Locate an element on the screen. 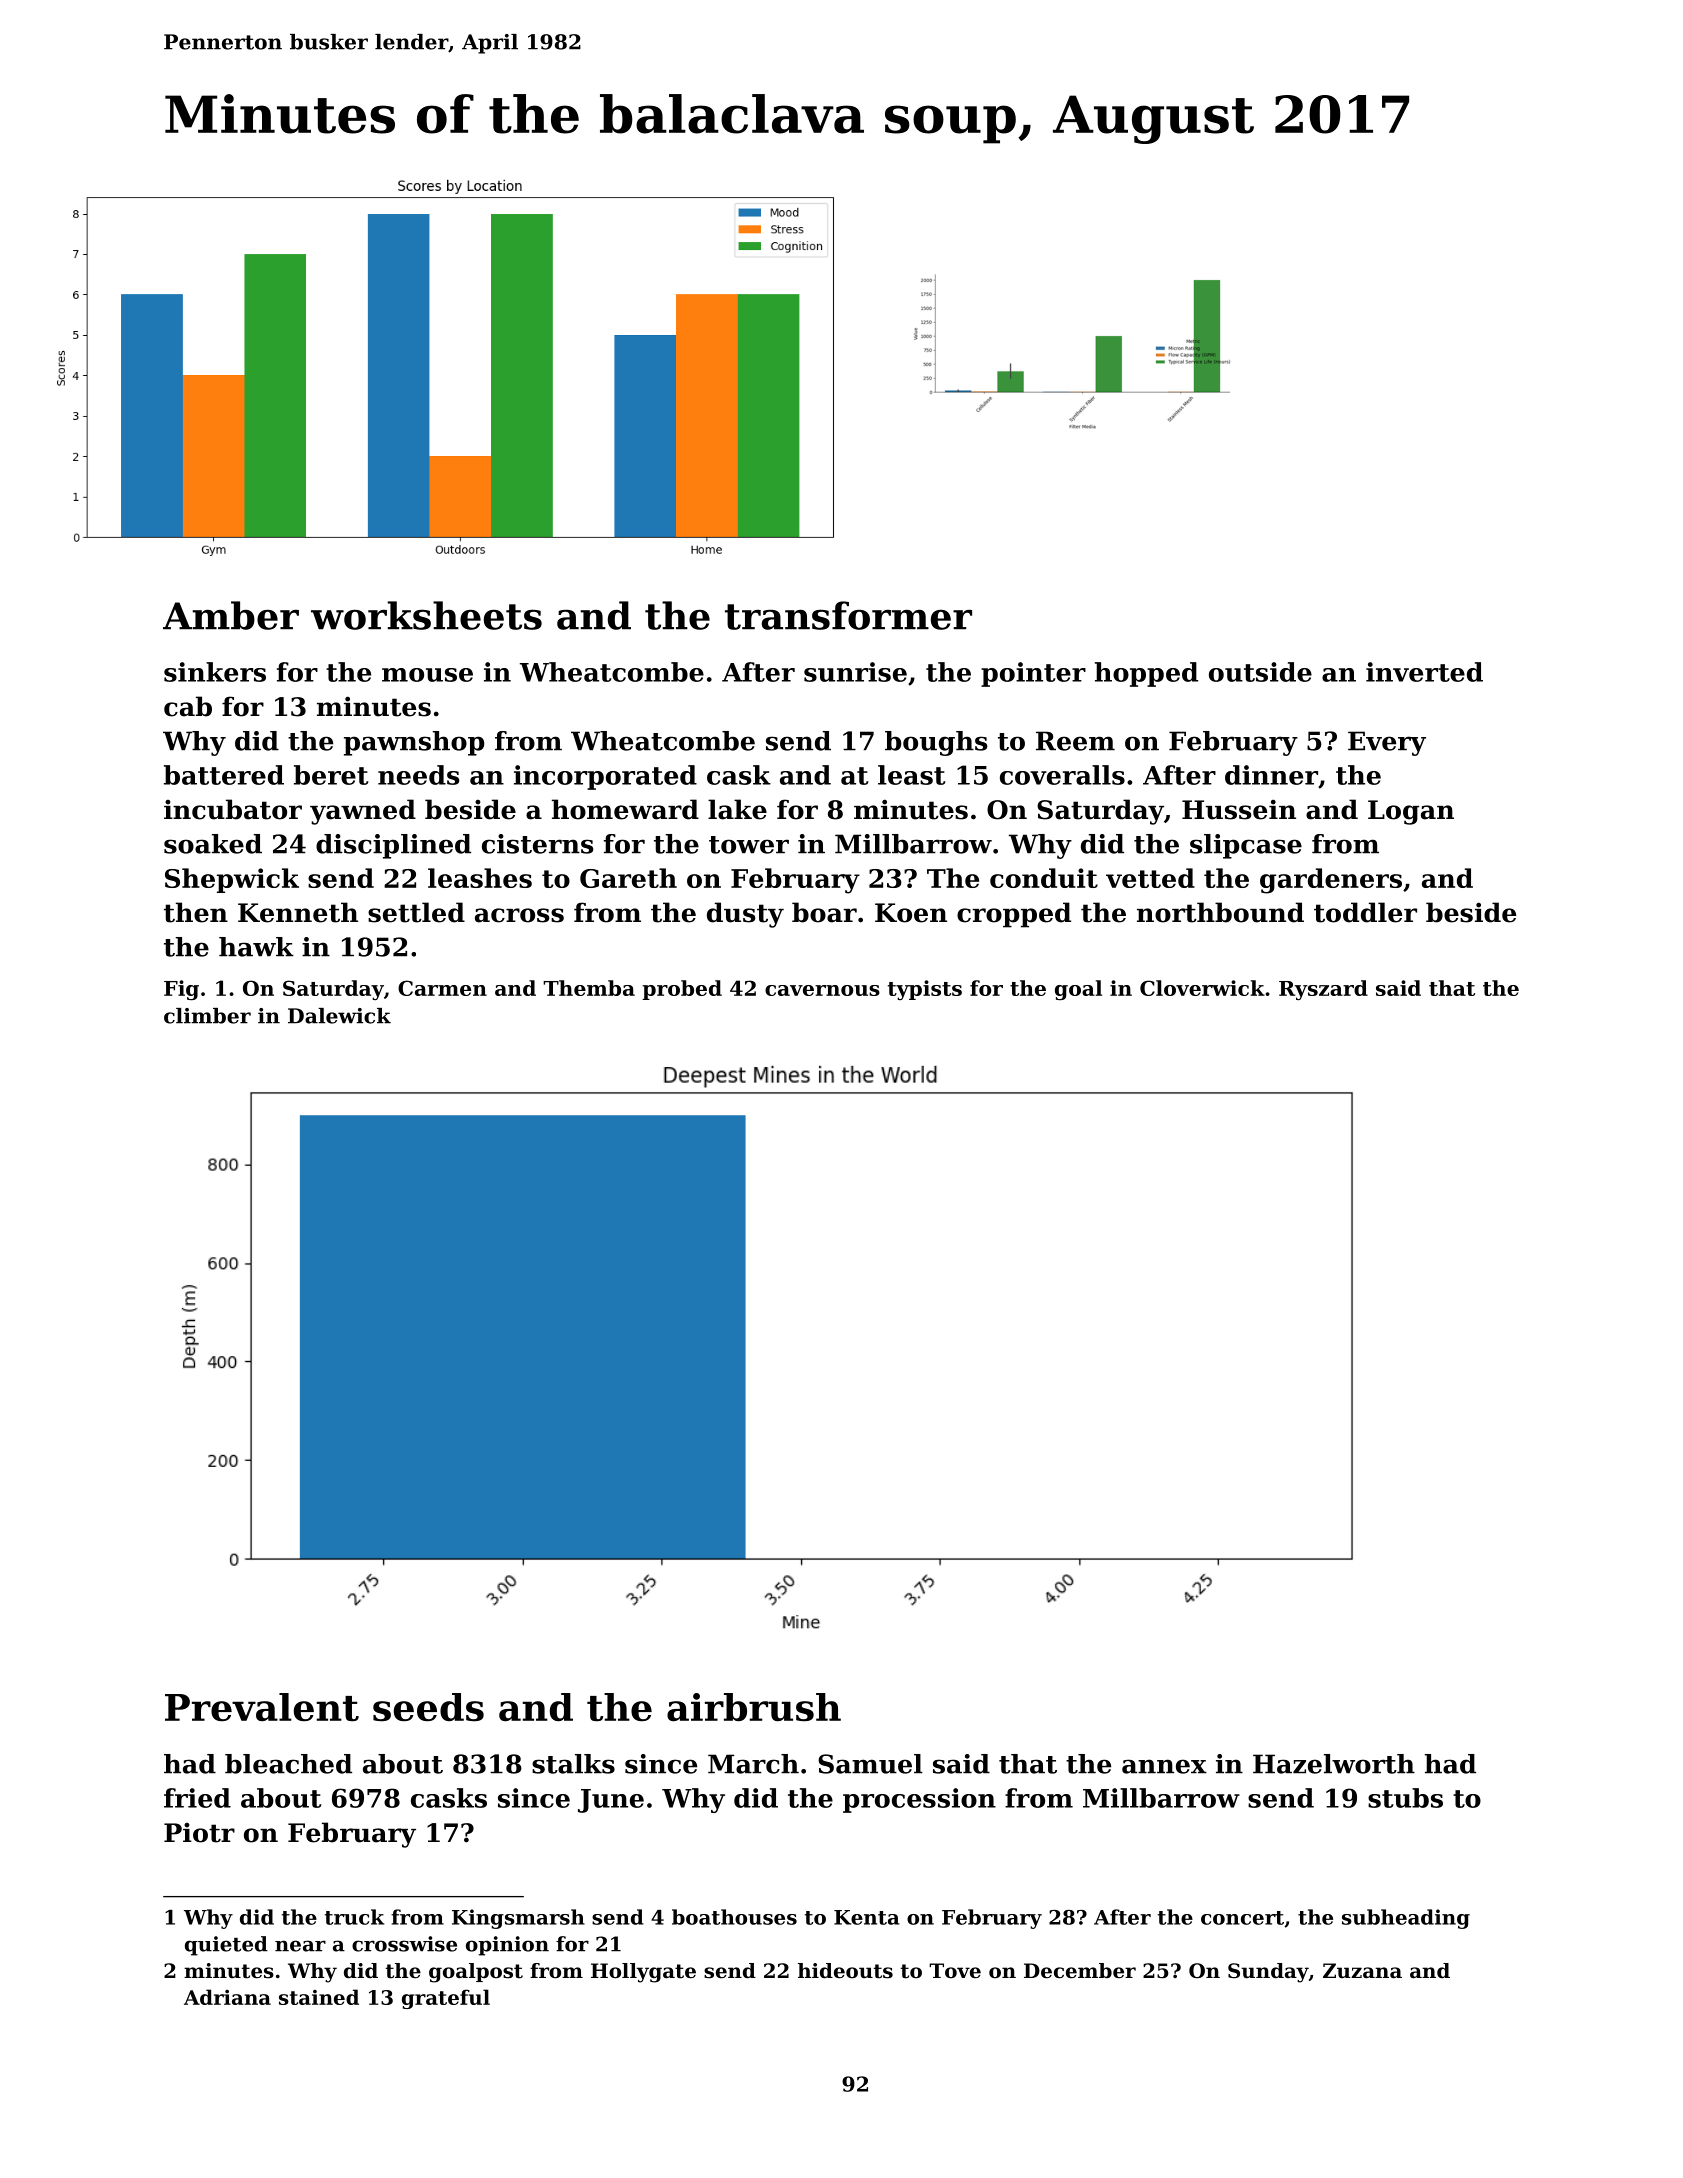  transformer is located at coordinates (848, 615).
